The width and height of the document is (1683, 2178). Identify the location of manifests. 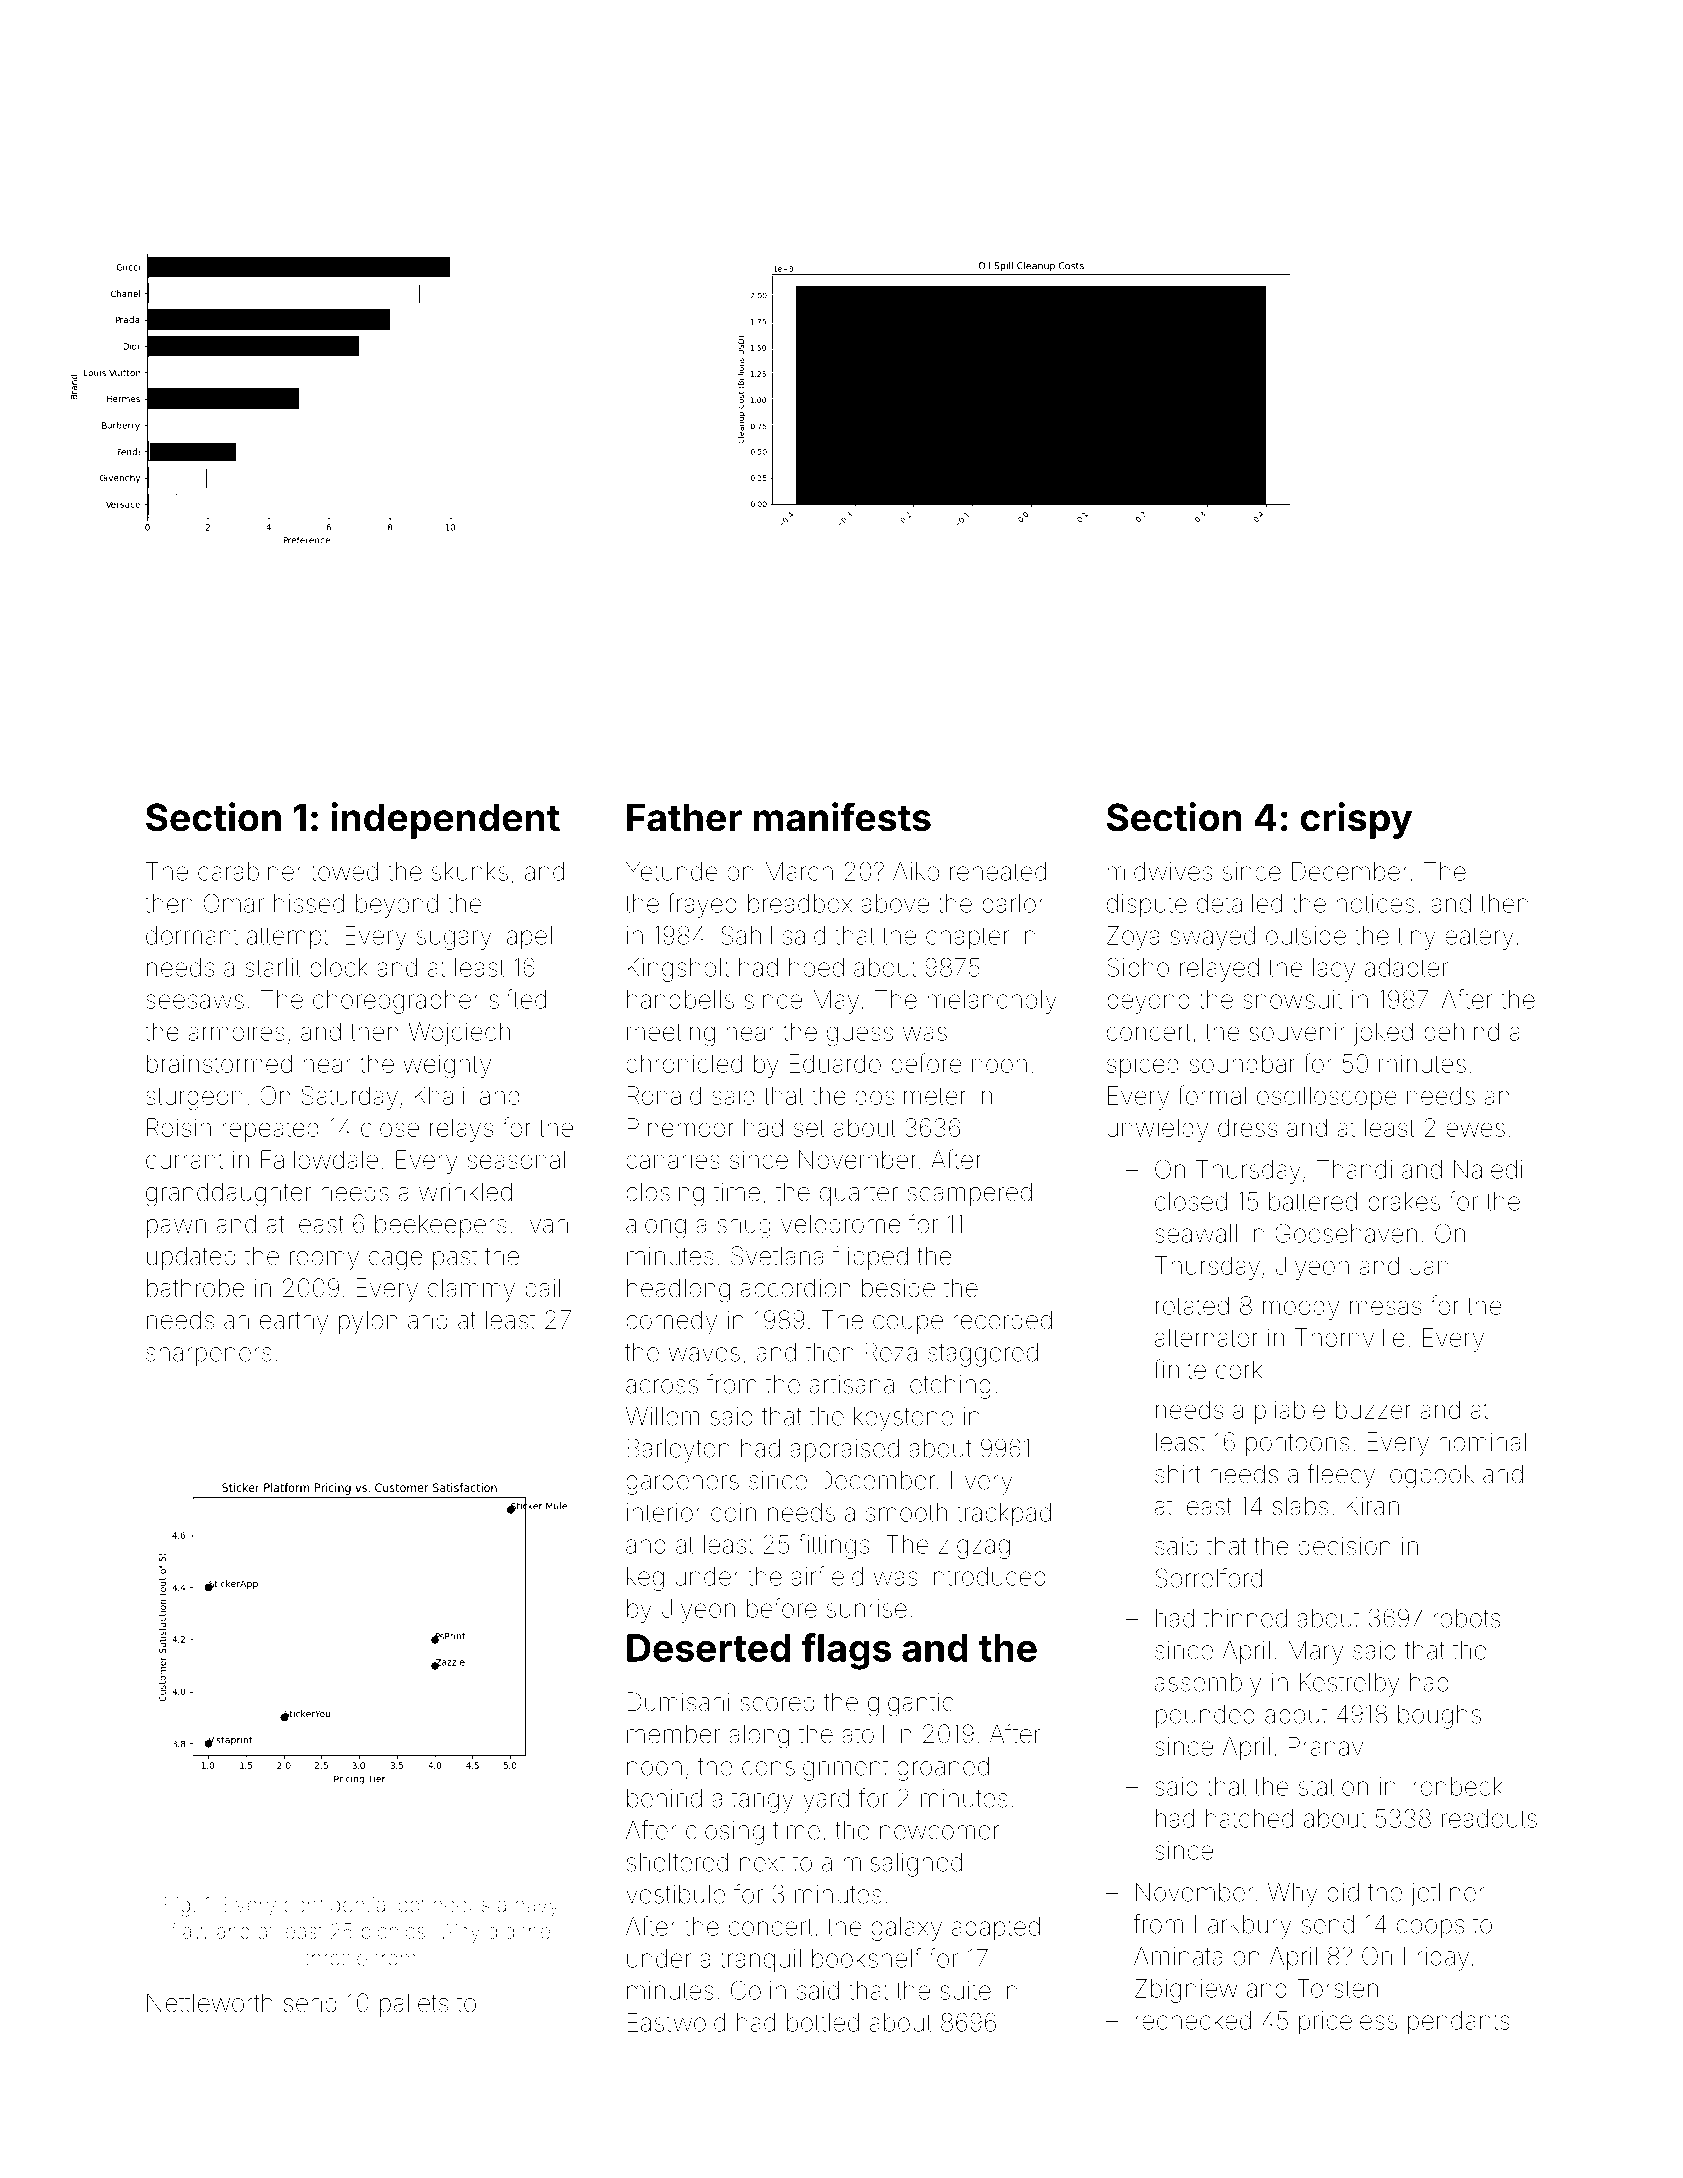
(842, 817).
